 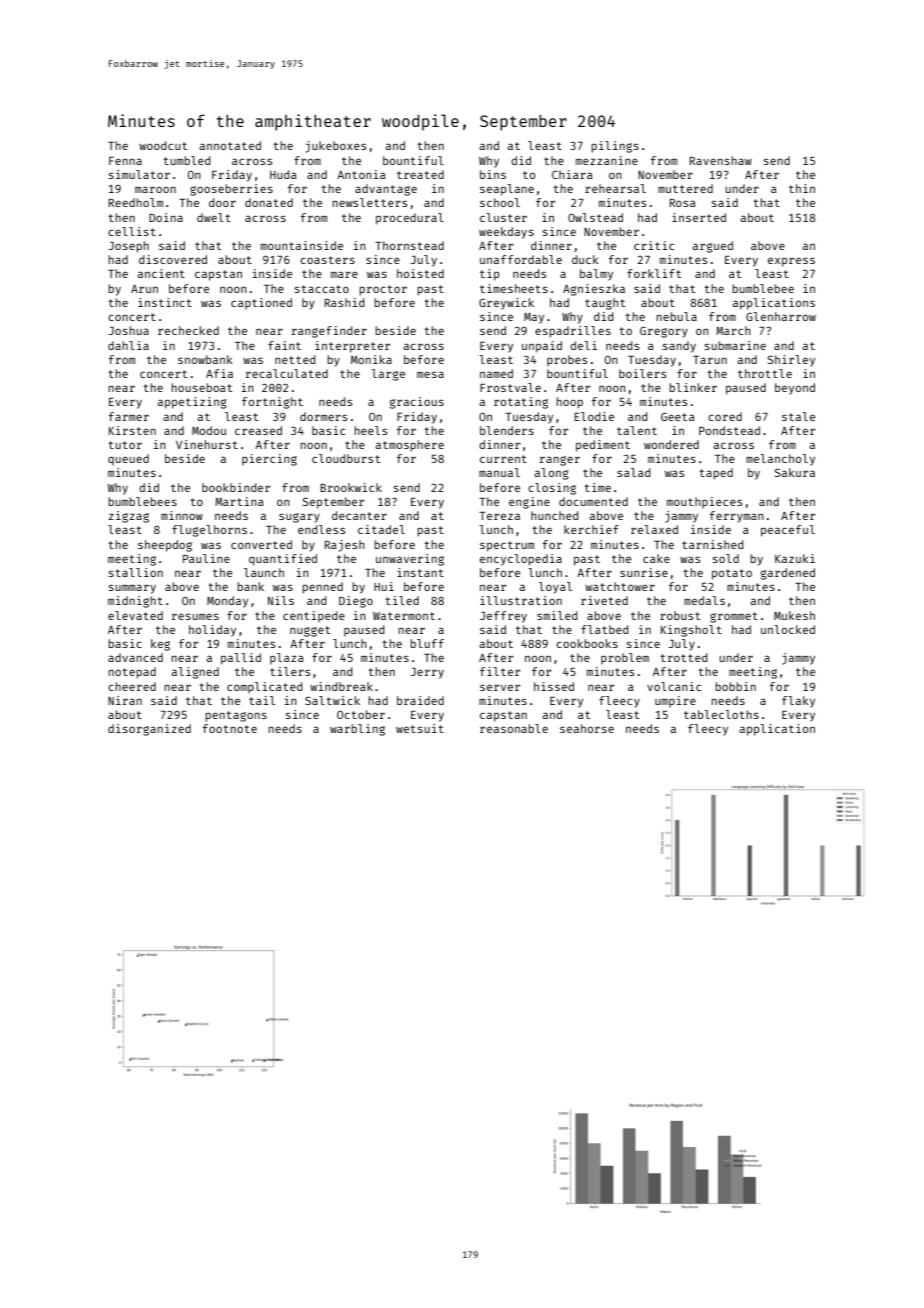 What do you see at coordinates (788, 629) in the image?
I see `unlocked` at bounding box center [788, 629].
